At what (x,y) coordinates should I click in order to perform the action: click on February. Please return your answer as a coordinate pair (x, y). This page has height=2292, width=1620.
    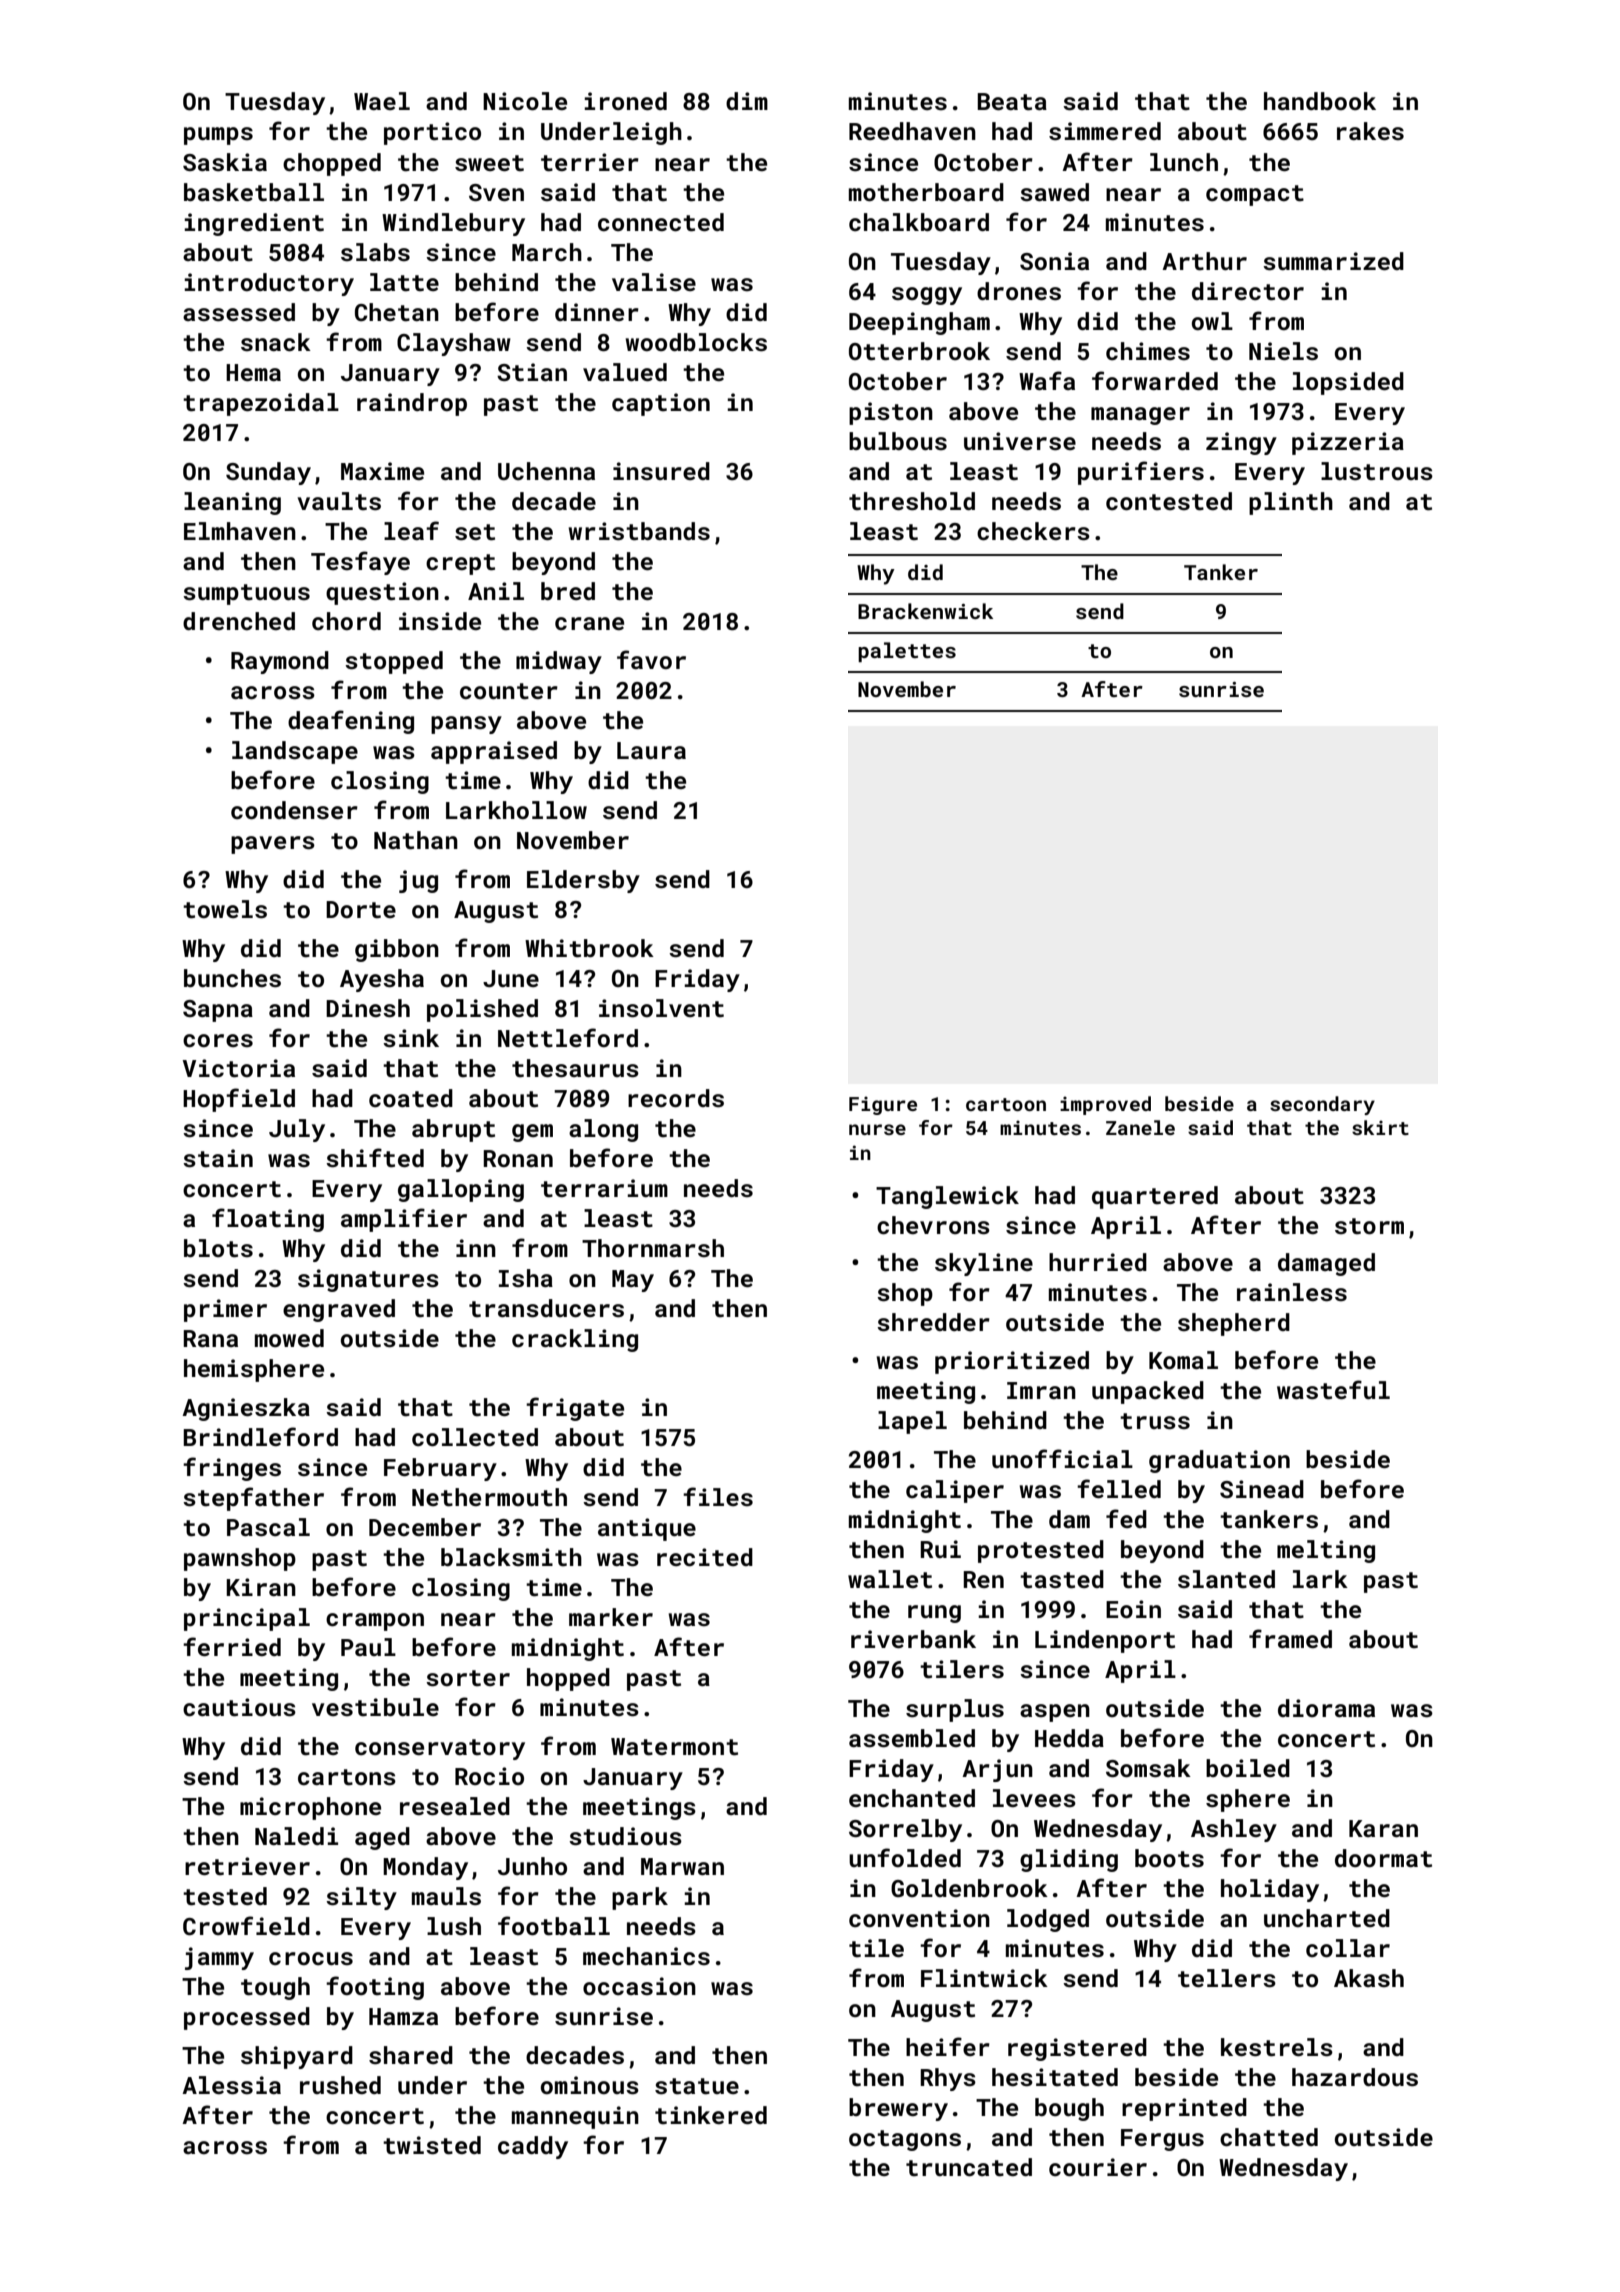
    Looking at the image, I should click on (440, 1469).
